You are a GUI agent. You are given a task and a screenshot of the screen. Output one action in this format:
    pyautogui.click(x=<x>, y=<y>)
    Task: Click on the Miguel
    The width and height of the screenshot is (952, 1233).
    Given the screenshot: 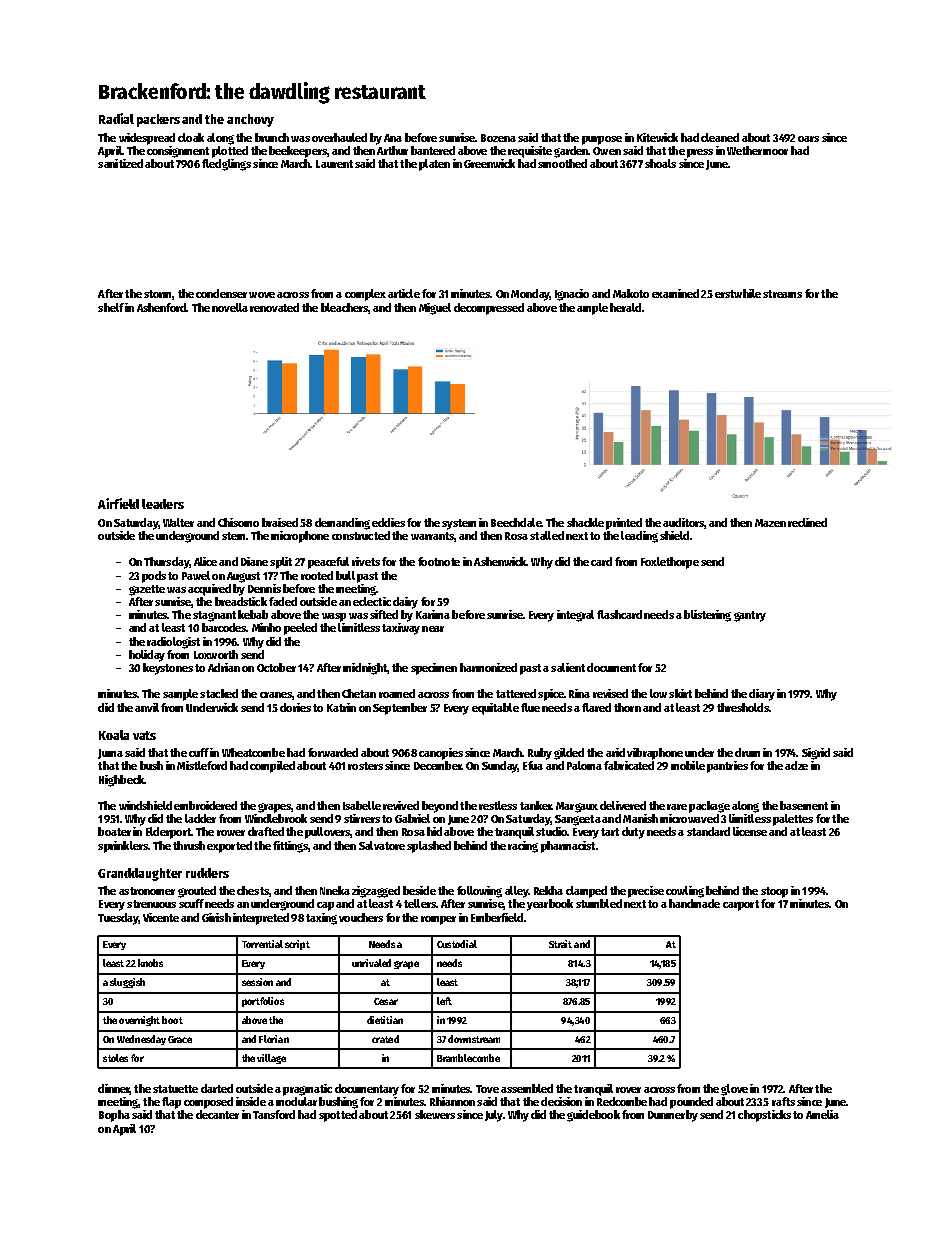 What is the action you would take?
    pyautogui.click(x=435, y=309)
